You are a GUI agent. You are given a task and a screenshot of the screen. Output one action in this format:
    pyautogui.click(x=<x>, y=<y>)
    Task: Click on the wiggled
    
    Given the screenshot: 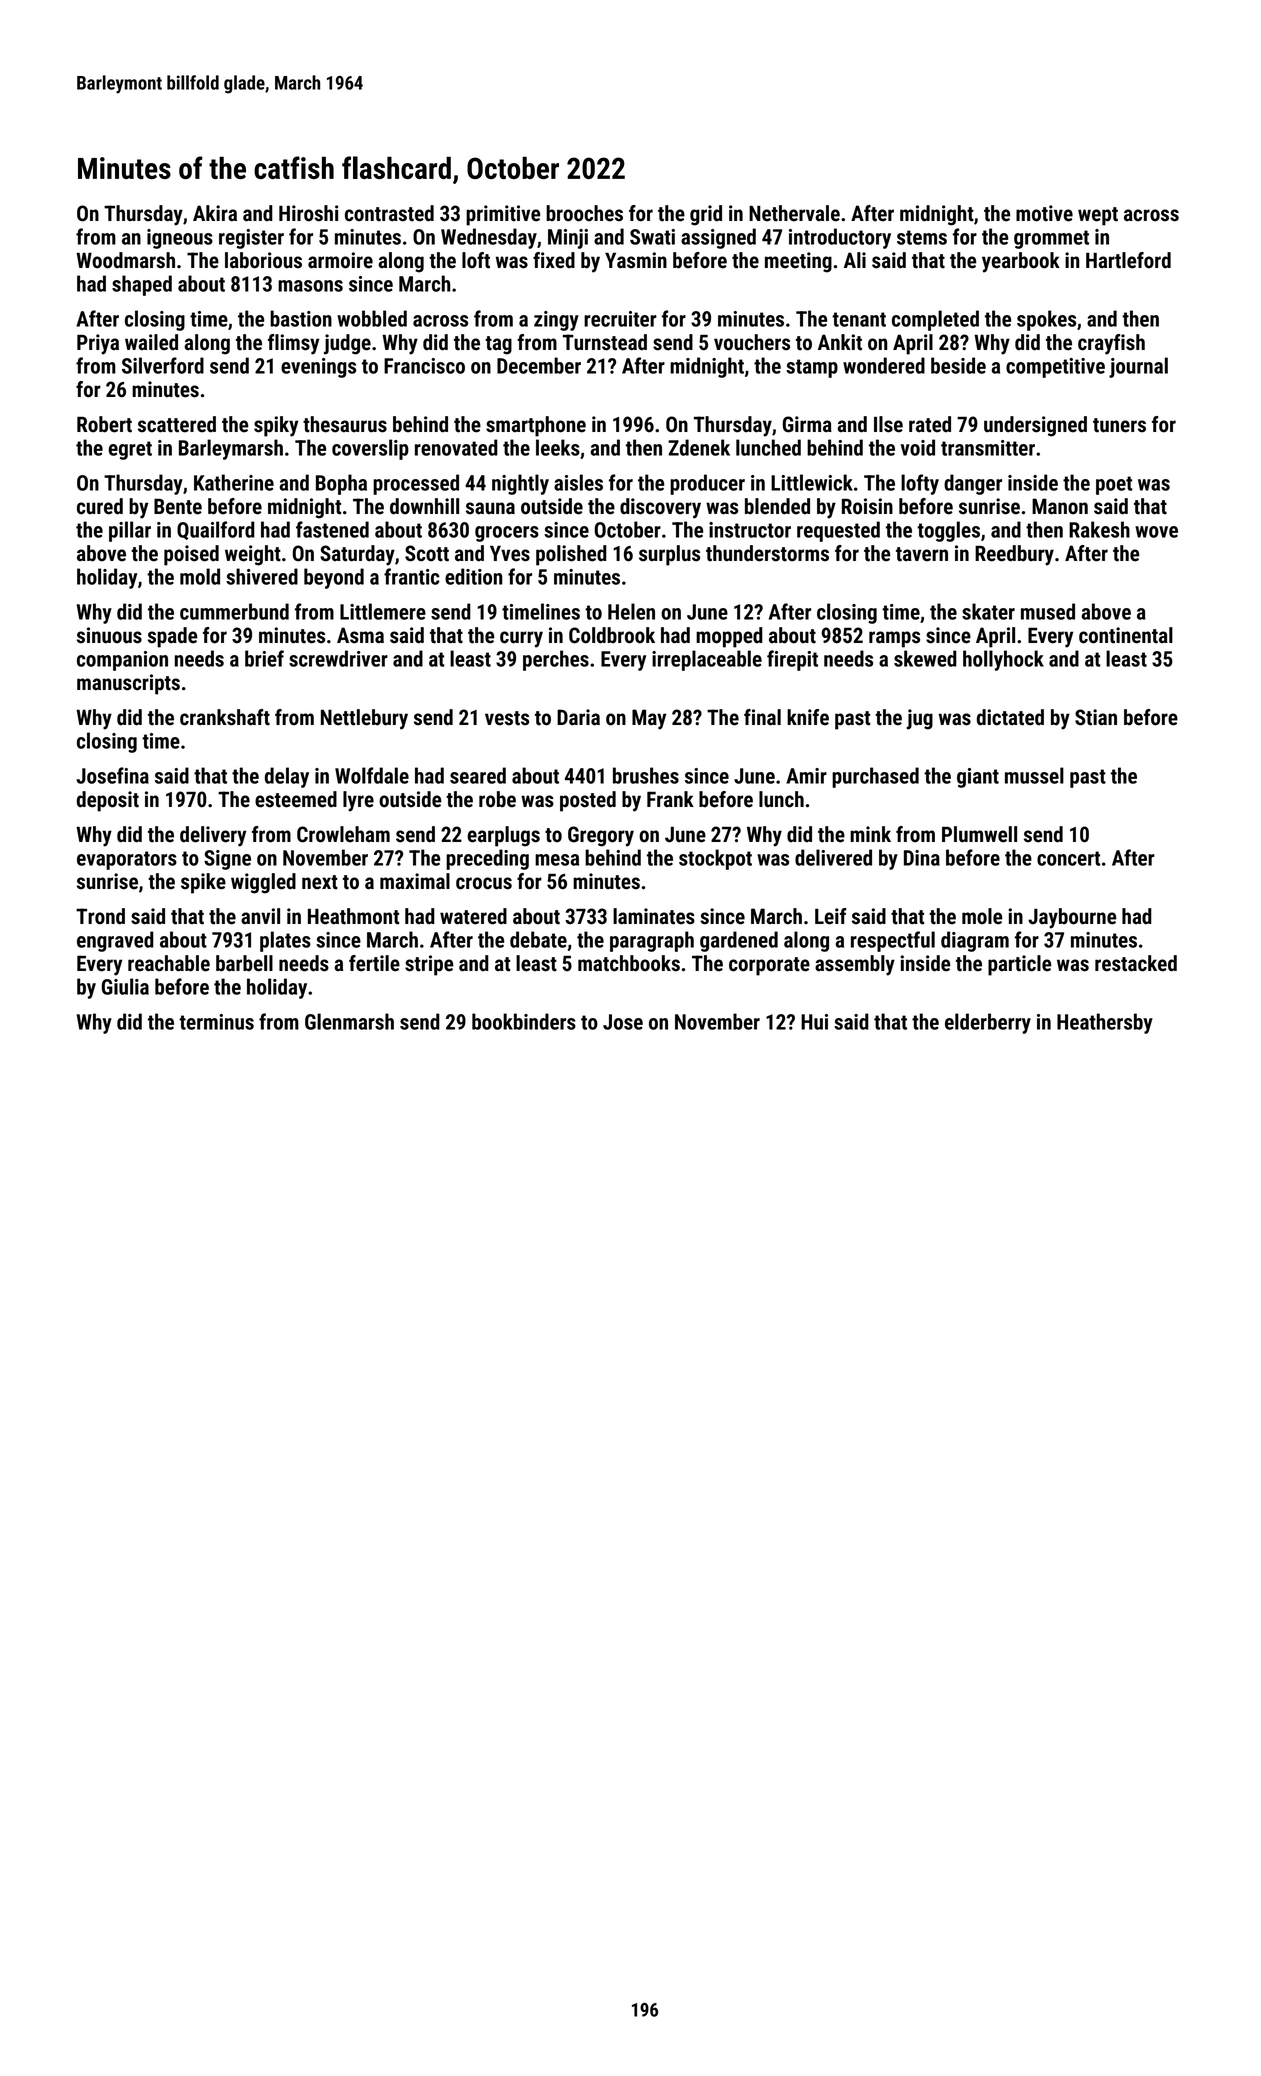 What is the action you would take?
    pyautogui.click(x=263, y=883)
